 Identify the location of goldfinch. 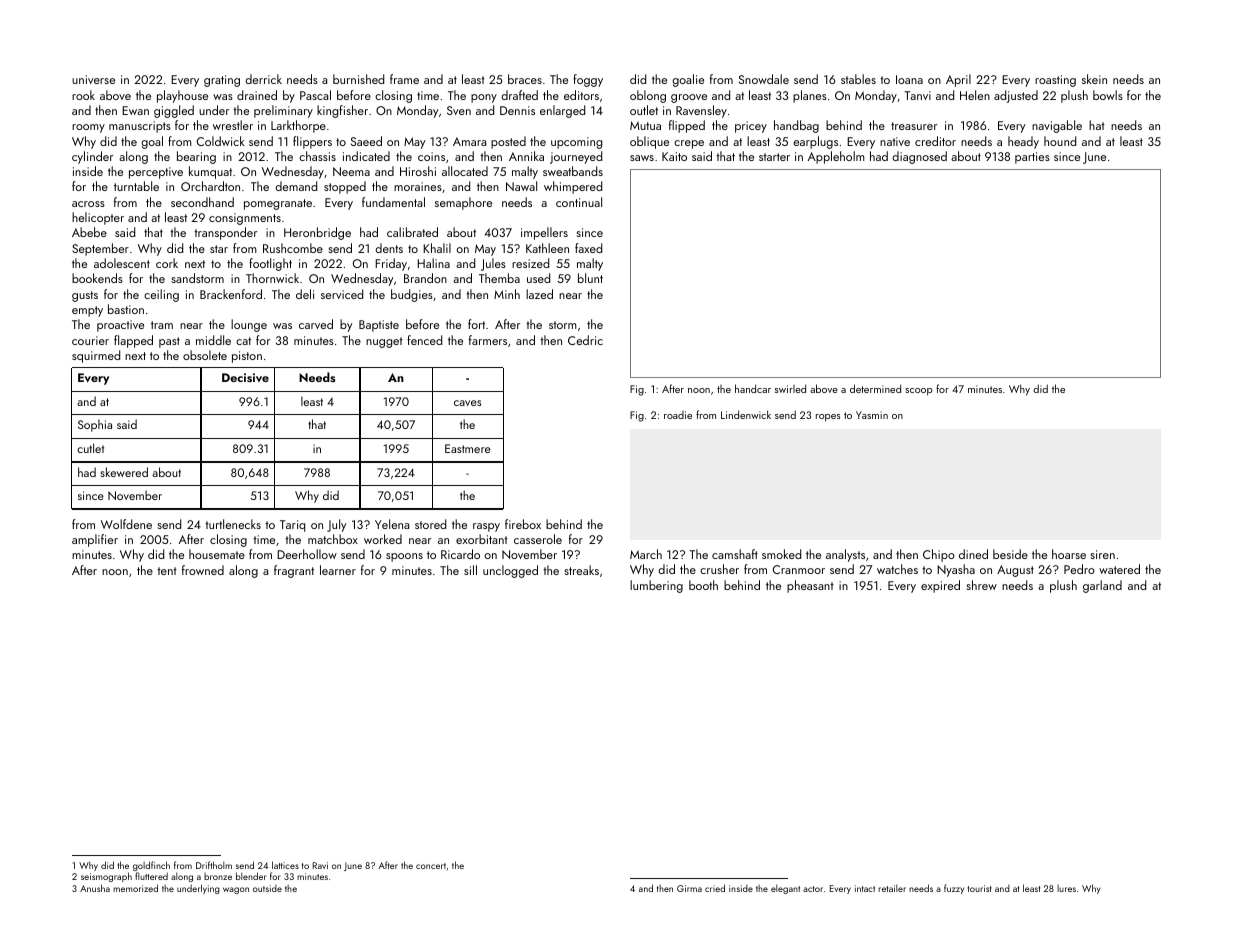
(151, 866).
